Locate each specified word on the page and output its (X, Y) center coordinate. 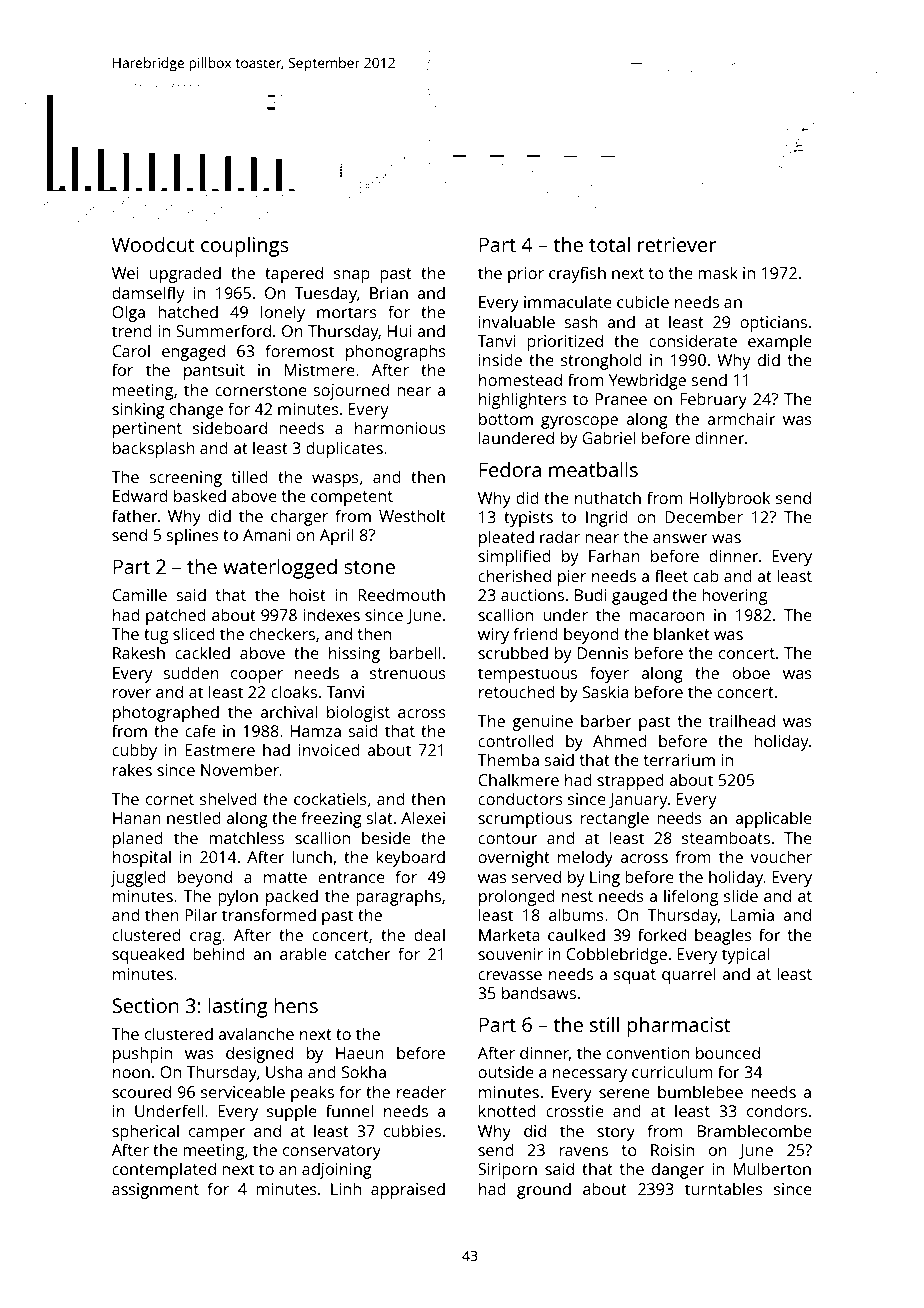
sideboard (230, 427)
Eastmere (220, 750)
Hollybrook (729, 499)
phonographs (396, 352)
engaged (193, 352)
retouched (517, 691)
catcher (363, 953)
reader (421, 1091)
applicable (773, 819)
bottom (506, 418)
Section (145, 1005)
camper (217, 1134)
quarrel (688, 975)
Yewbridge (647, 381)
